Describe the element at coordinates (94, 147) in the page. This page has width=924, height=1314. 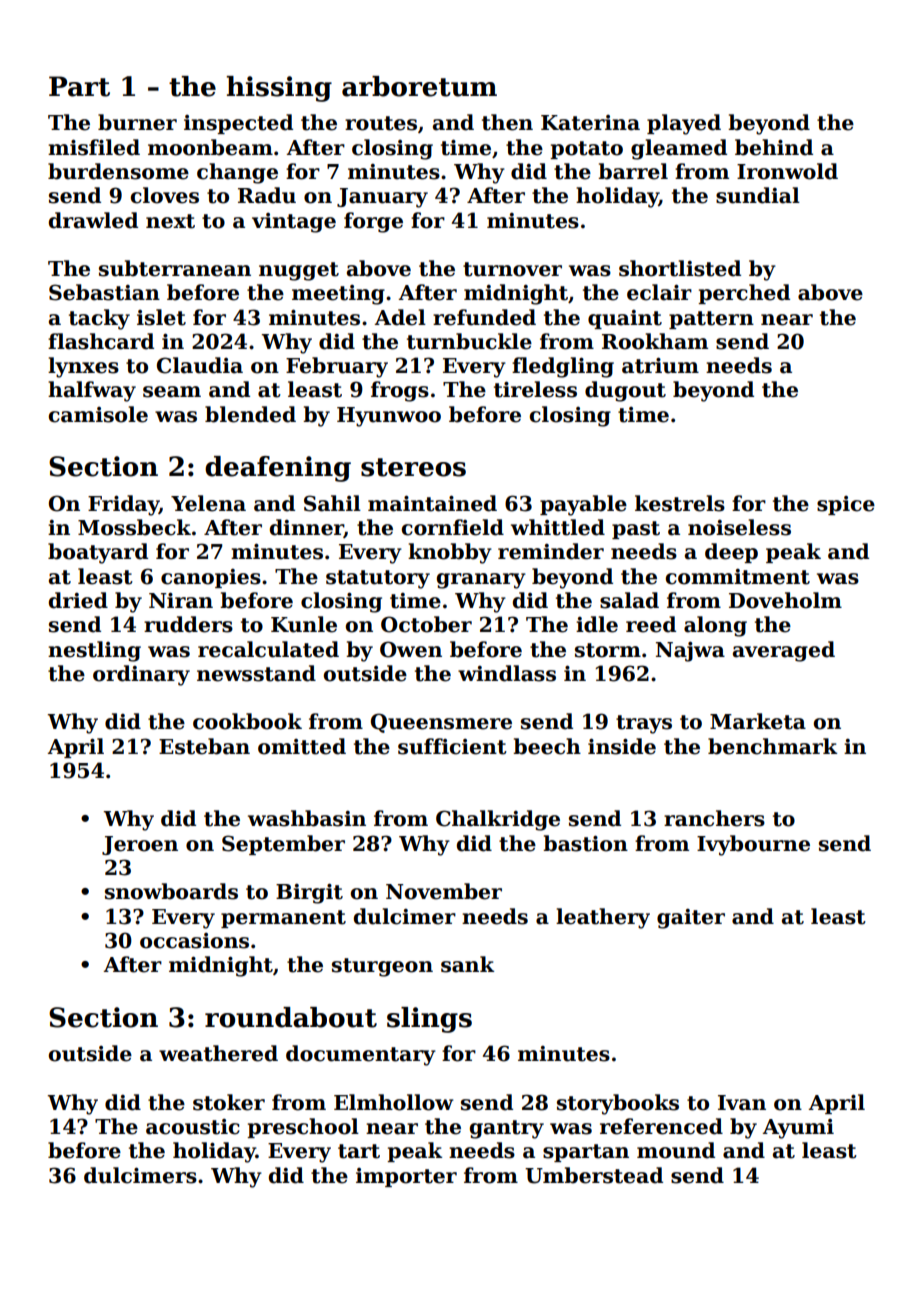
I see `misfiled` at that location.
